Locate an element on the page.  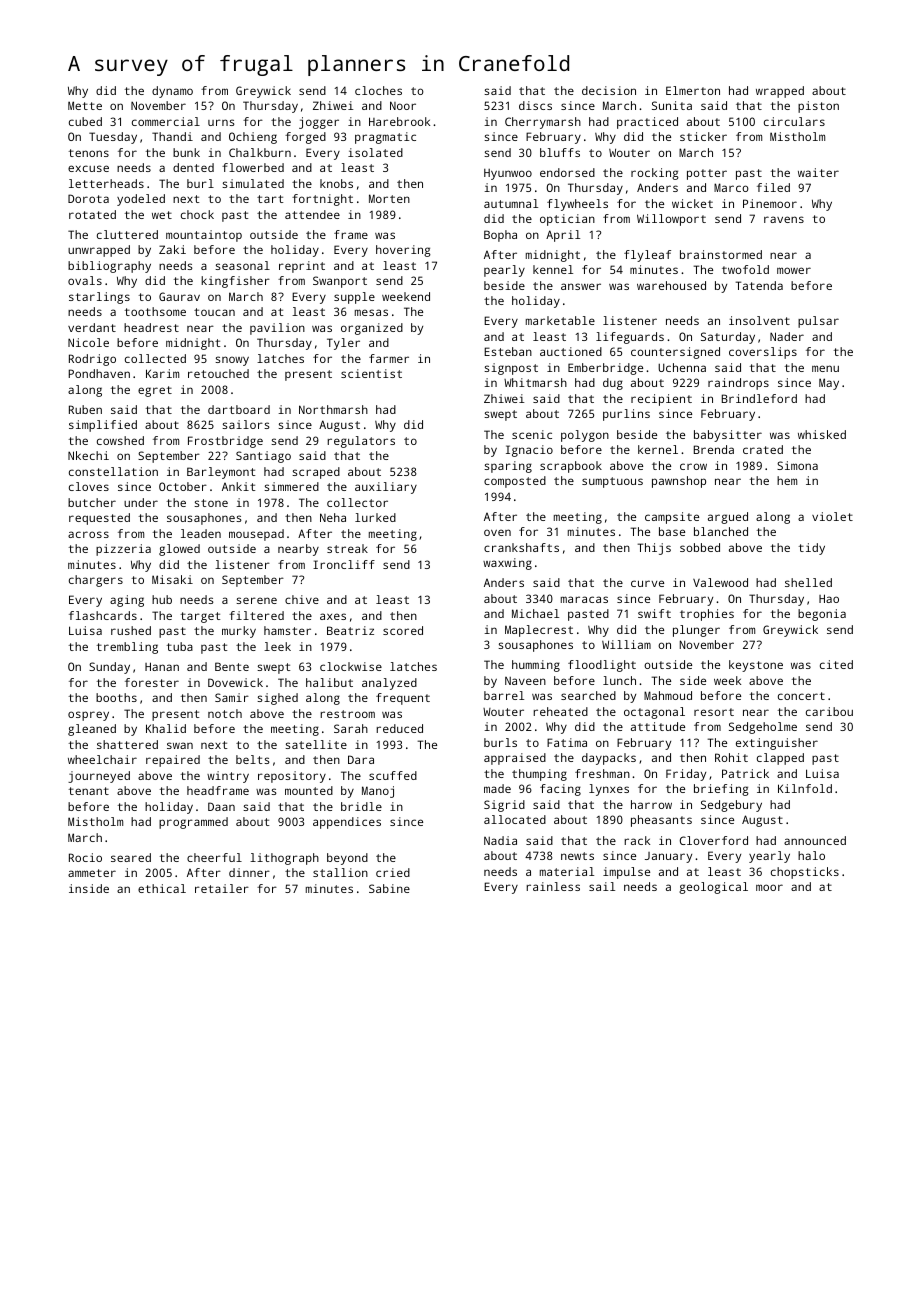
Morten is located at coordinates (389, 198).
